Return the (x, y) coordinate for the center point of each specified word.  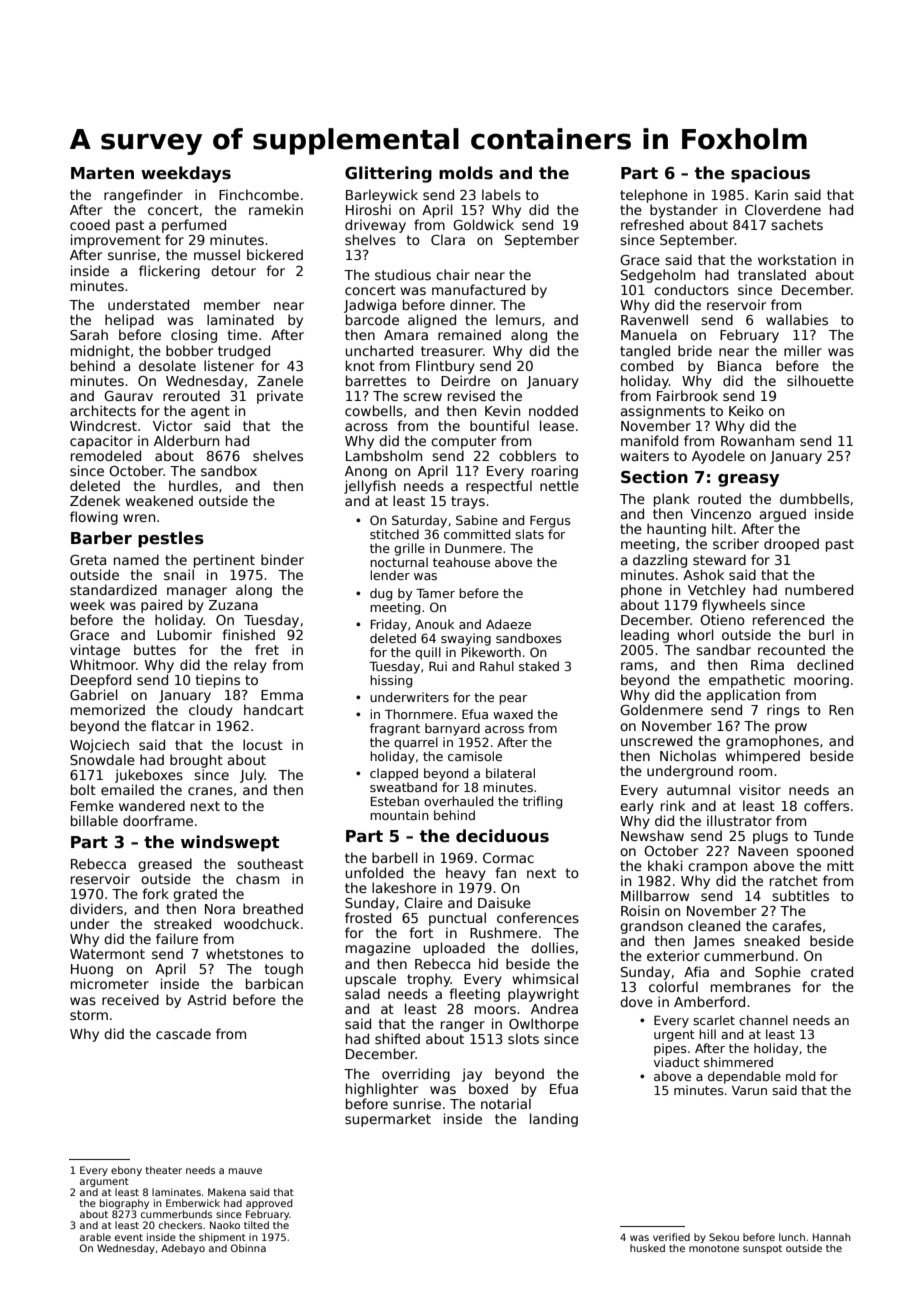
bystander (684, 211)
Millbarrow (655, 895)
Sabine (477, 520)
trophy (429, 980)
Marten (102, 173)
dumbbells (814, 498)
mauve (245, 1171)
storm (89, 1015)
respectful (499, 487)
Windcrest (103, 425)
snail (179, 574)
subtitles (800, 895)
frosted (368, 917)
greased (165, 865)
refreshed (652, 224)
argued (783, 515)
